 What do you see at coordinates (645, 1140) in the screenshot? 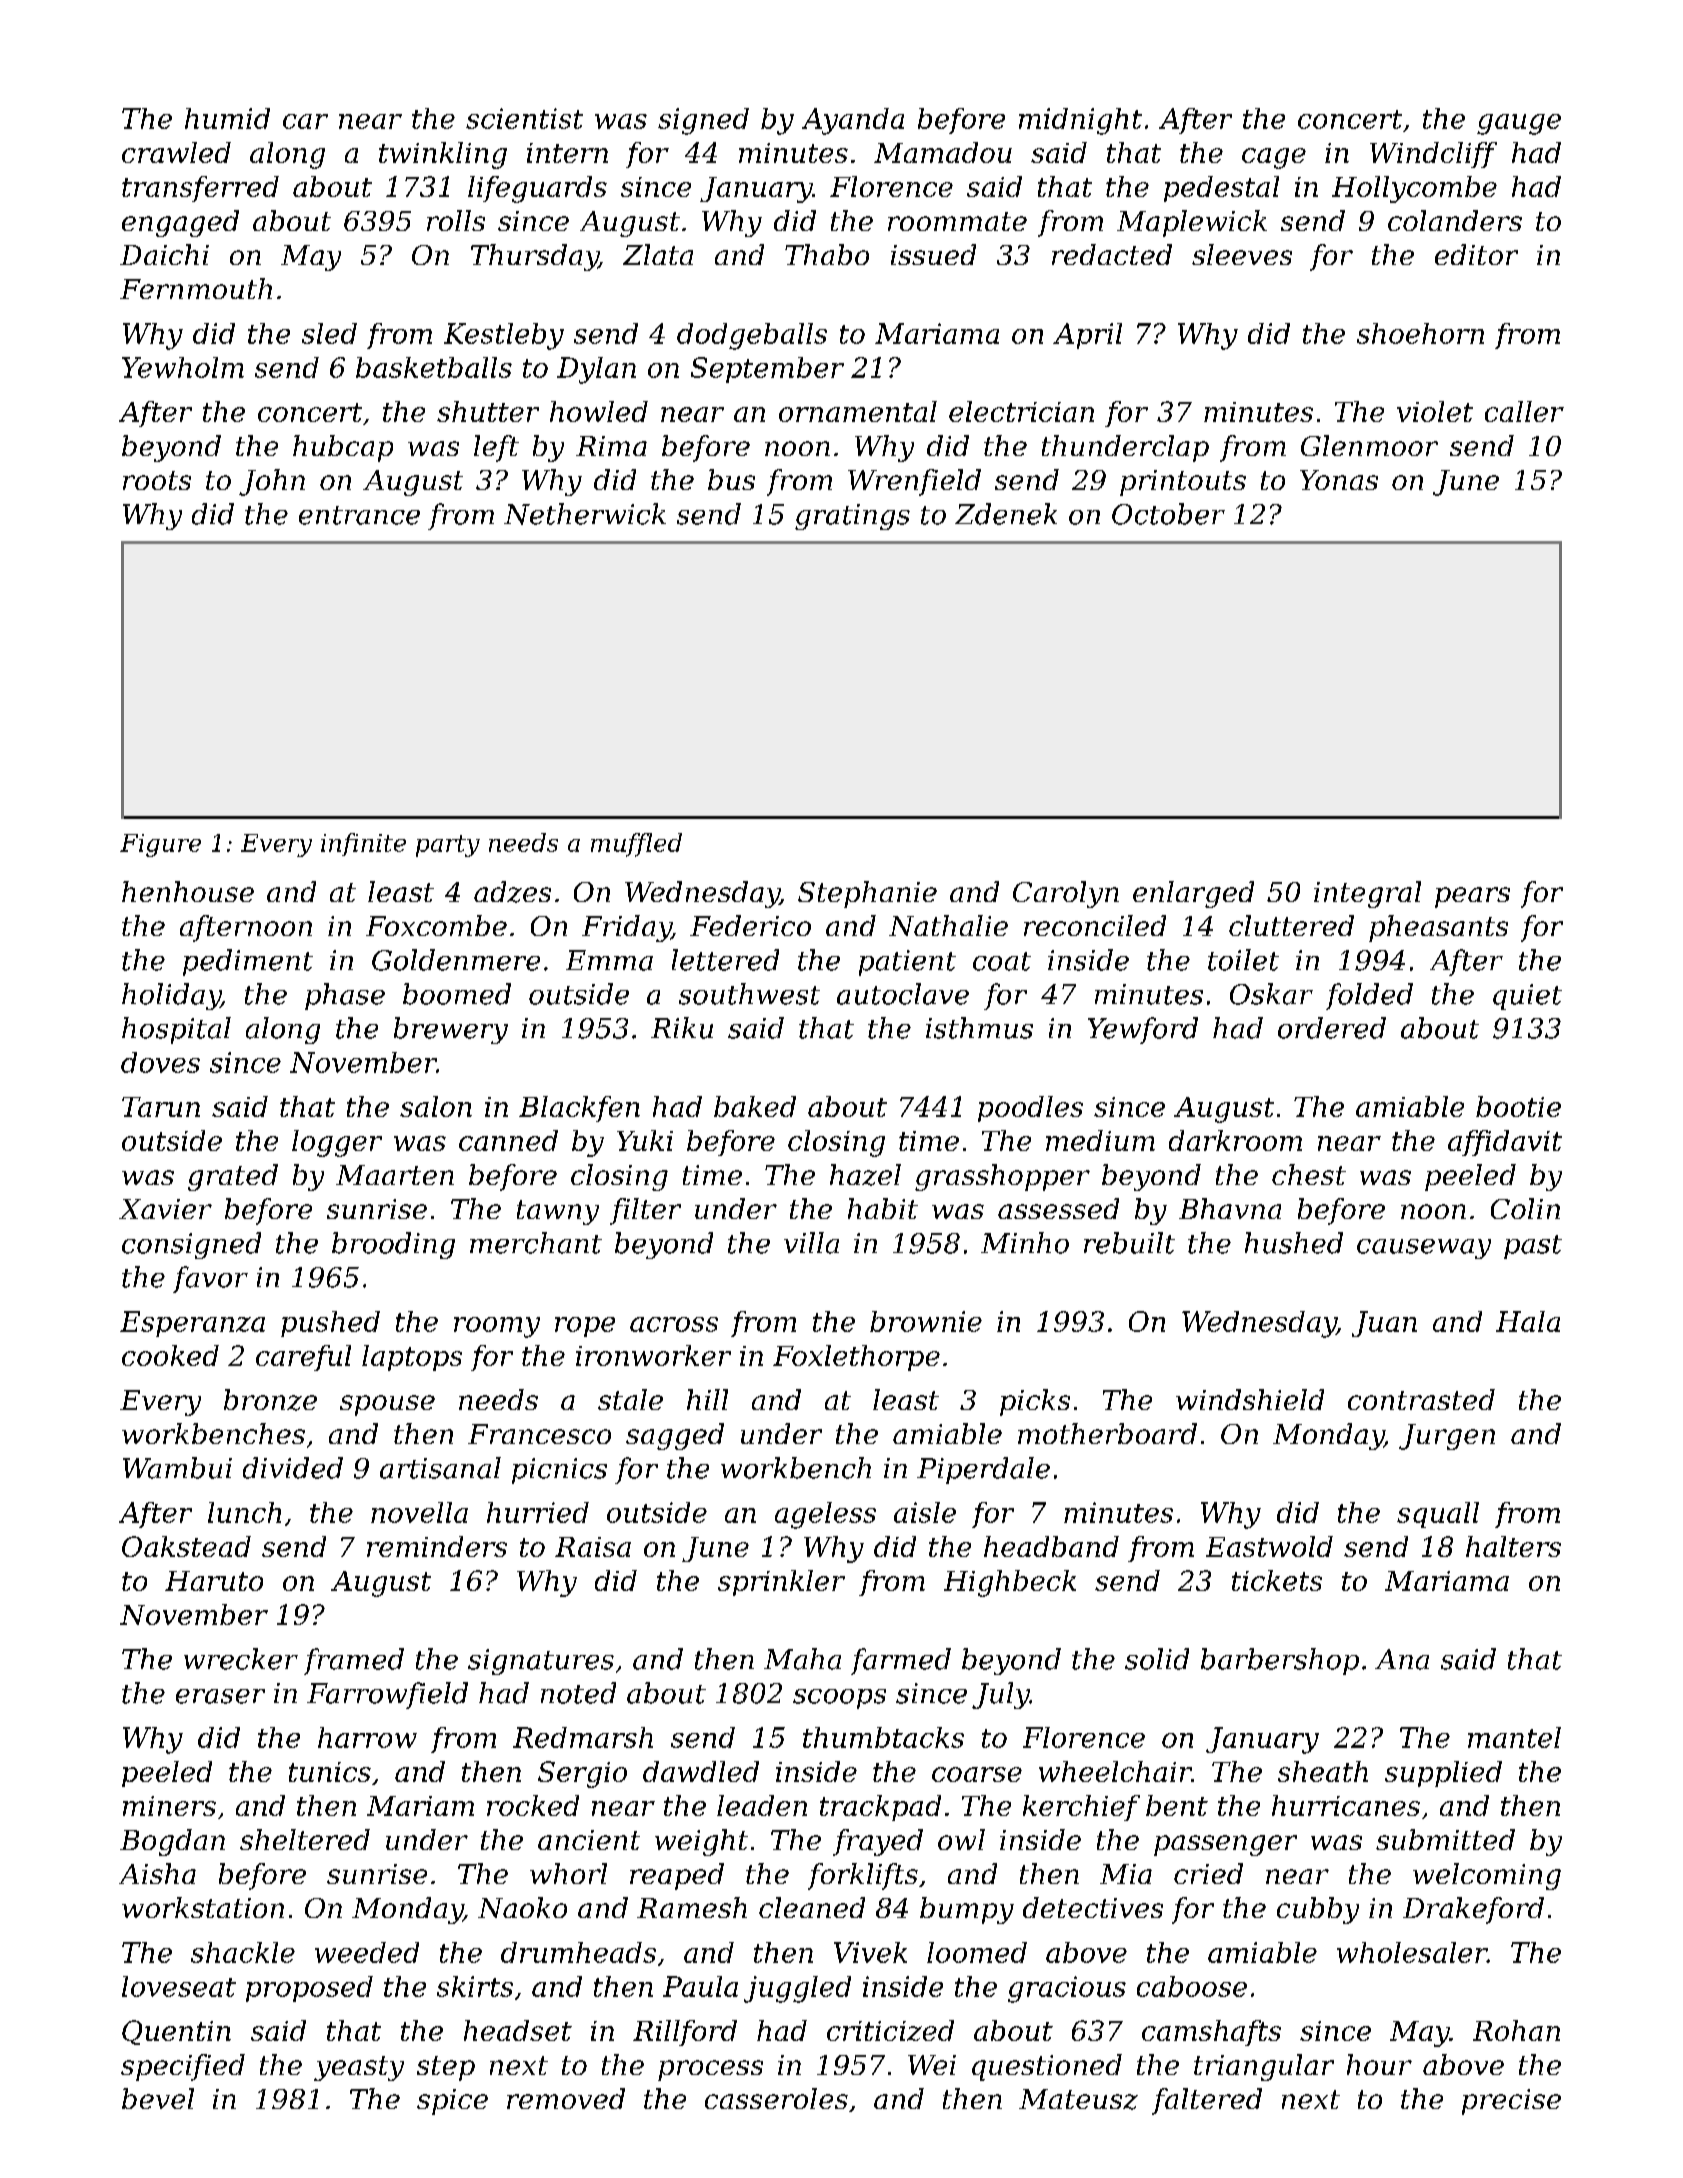
I see `Yuki` at bounding box center [645, 1140].
